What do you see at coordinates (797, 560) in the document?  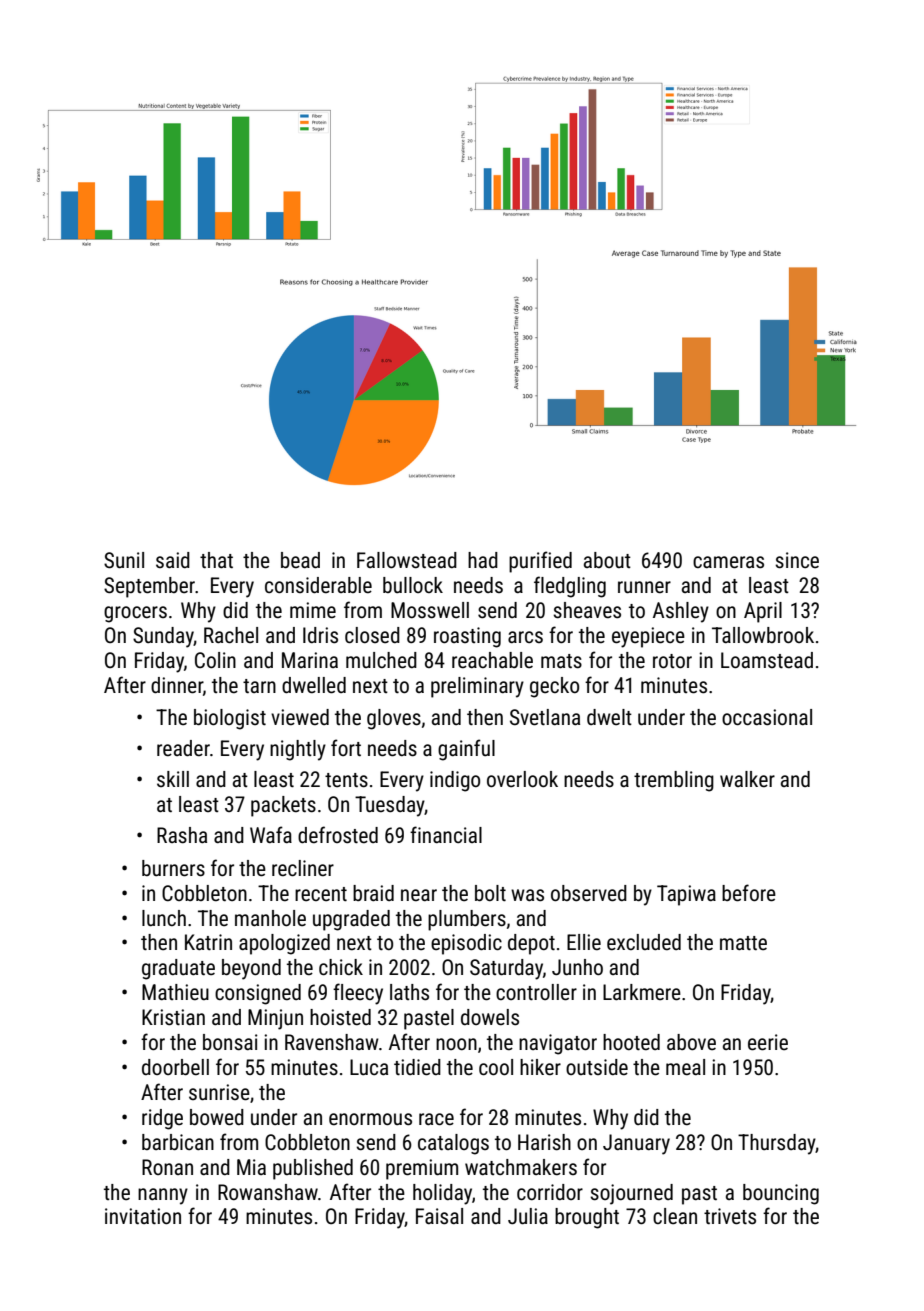 I see `since` at bounding box center [797, 560].
